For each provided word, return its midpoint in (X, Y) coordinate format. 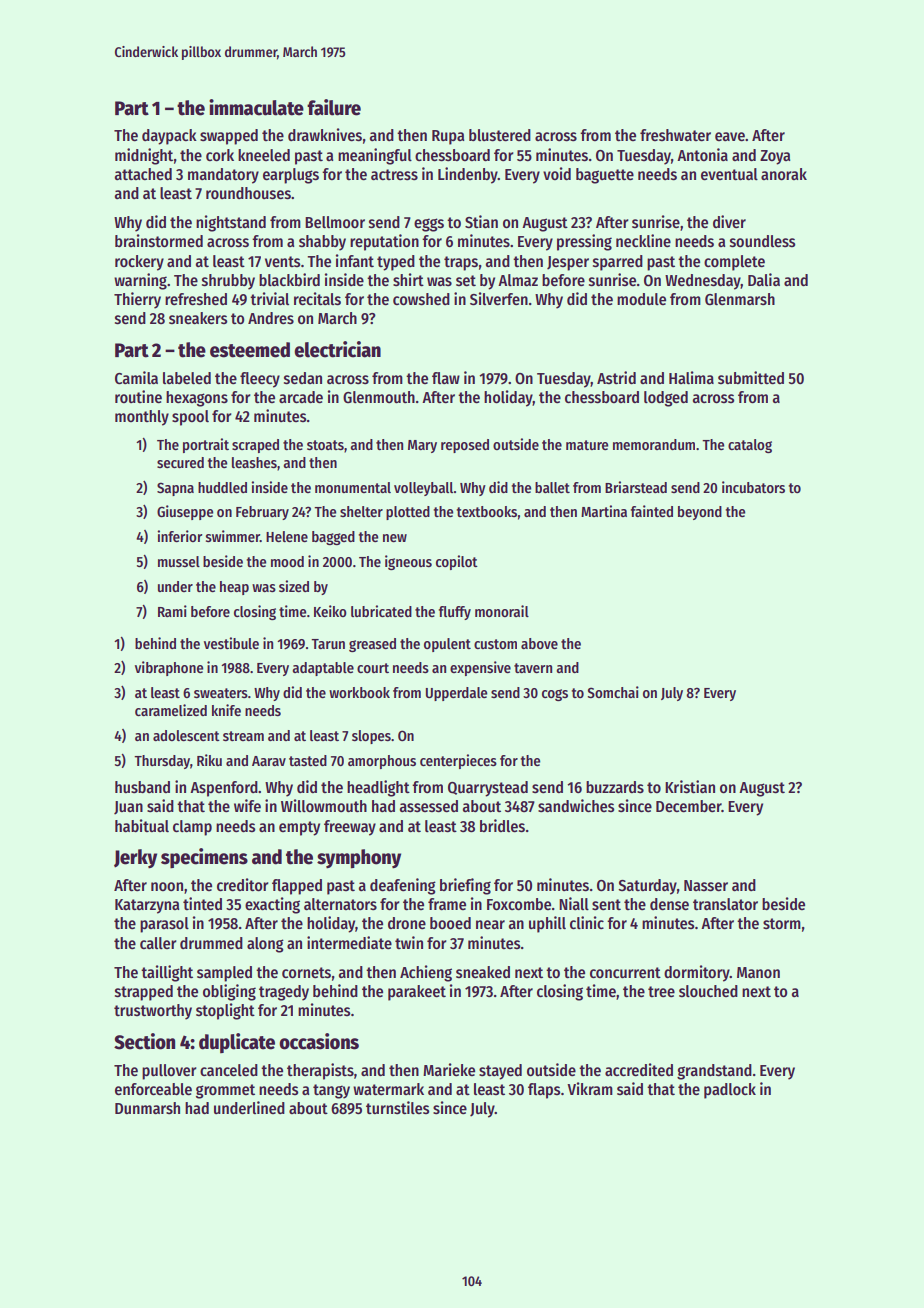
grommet (225, 1091)
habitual (142, 825)
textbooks (486, 511)
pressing (584, 242)
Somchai (613, 692)
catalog (750, 446)
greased (372, 645)
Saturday (647, 887)
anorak (784, 174)
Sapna (175, 489)
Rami (172, 611)
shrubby (228, 282)
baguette (605, 176)
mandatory (223, 176)
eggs (429, 225)
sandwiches (576, 806)
